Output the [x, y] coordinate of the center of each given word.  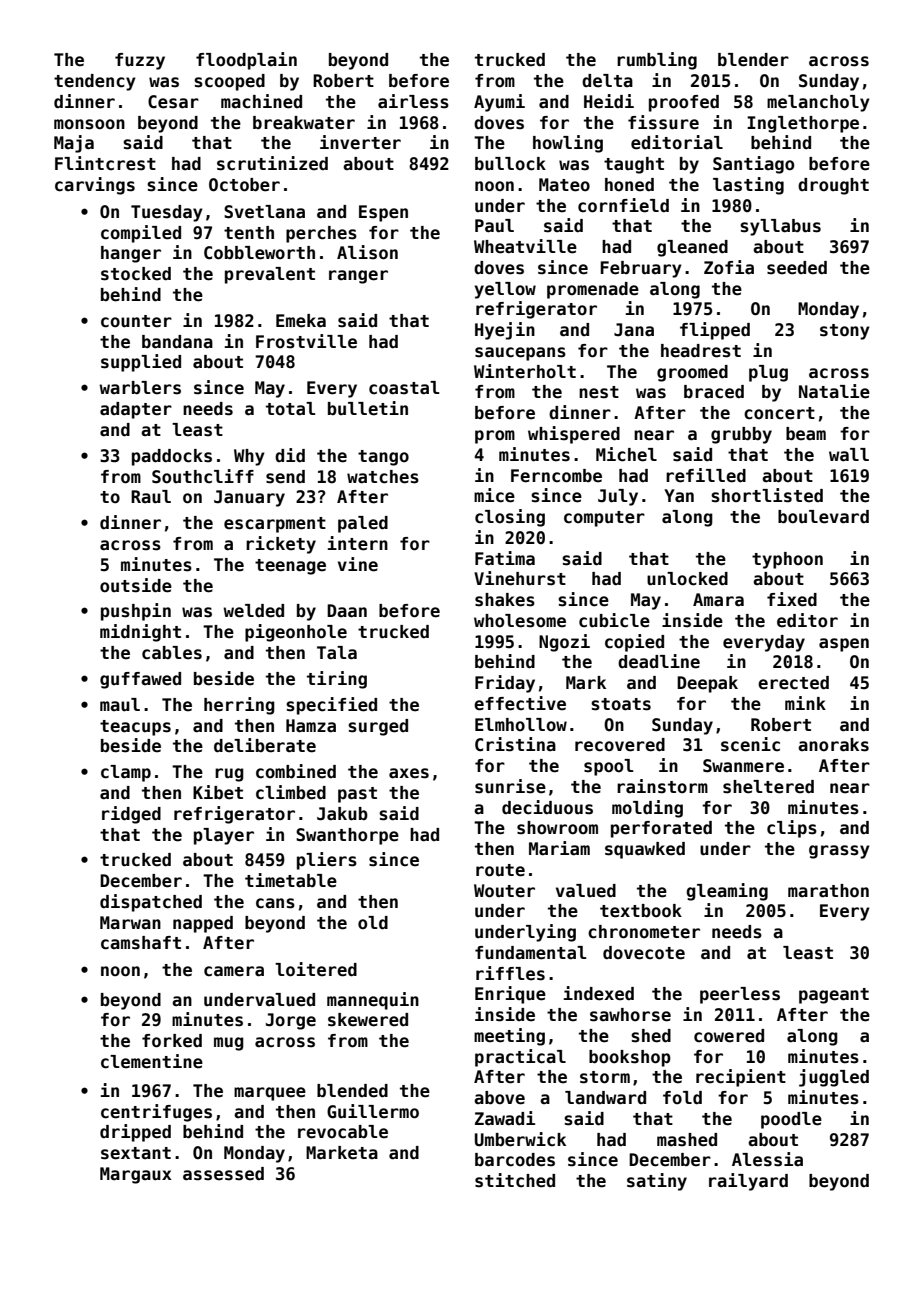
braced [714, 392]
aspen [844, 645]
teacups [135, 728]
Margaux [136, 1175]
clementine [152, 1061]
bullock [510, 164]
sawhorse [630, 1015]
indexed [599, 993]
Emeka [301, 321]
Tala [337, 653]
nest [599, 392]
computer [604, 519]
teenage [290, 567]
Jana [634, 330]
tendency [95, 82]
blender [753, 60]
